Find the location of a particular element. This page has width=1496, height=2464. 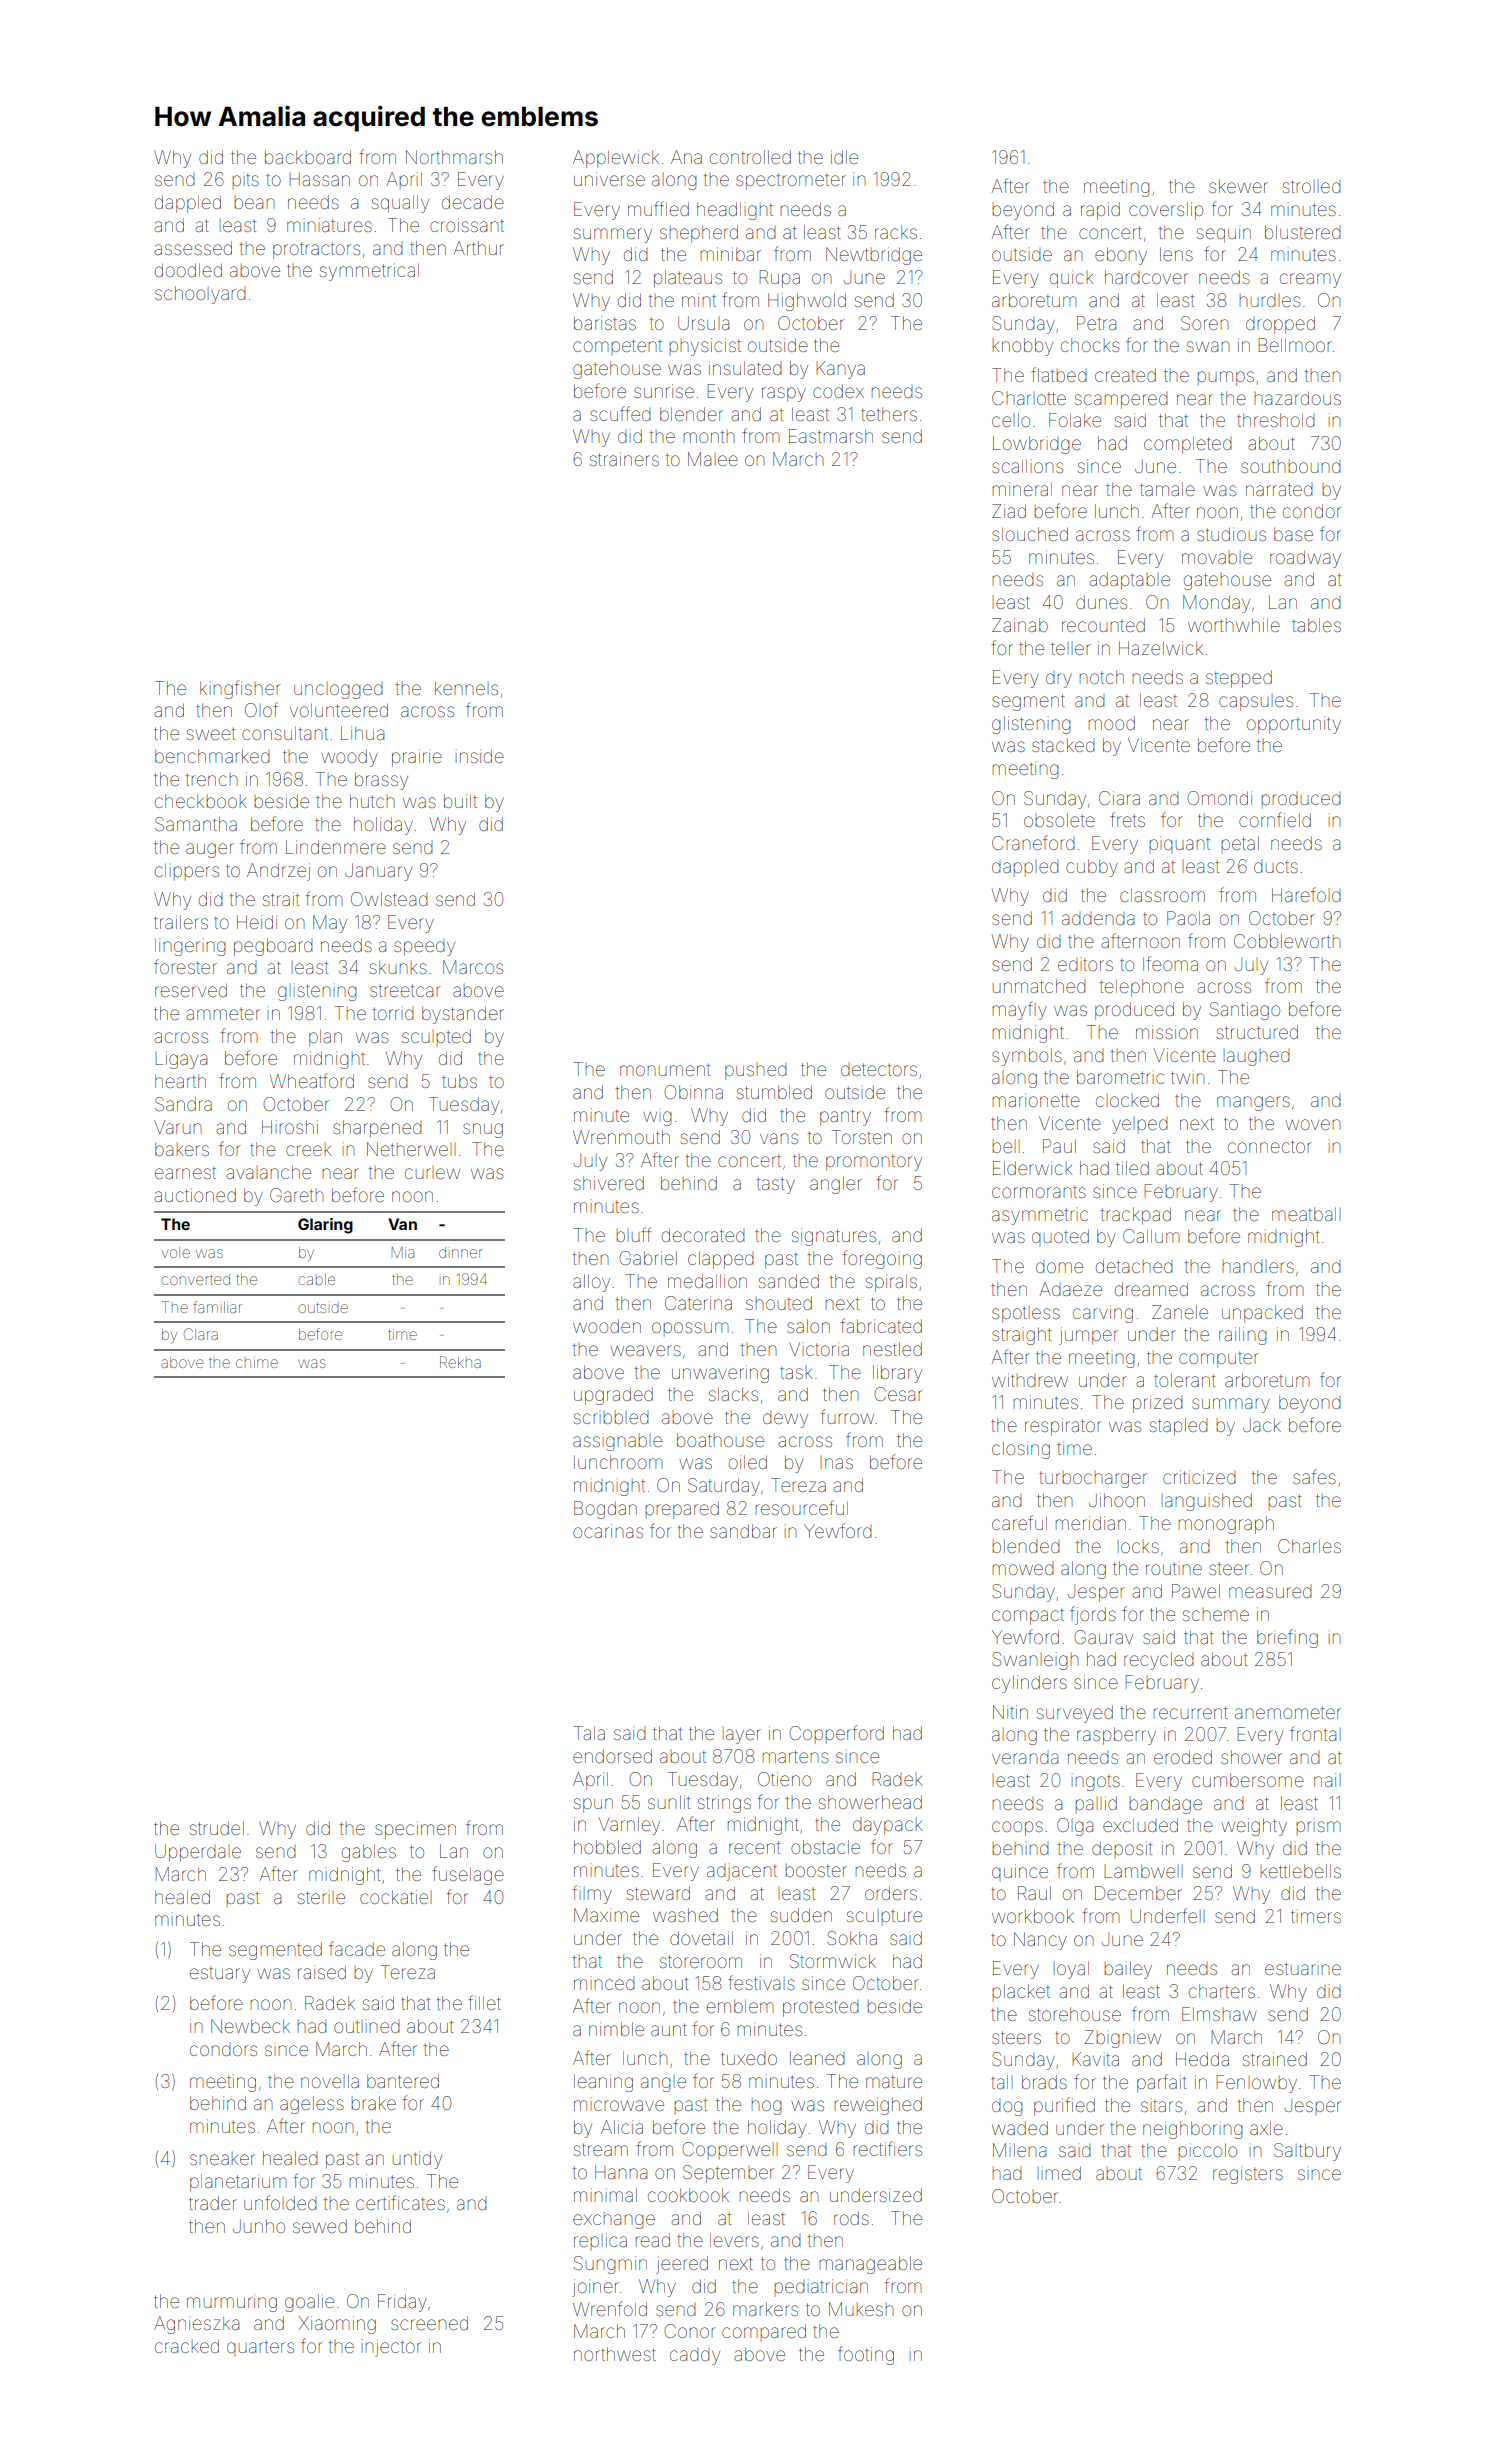

flatbed is located at coordinates (1059, 374).
